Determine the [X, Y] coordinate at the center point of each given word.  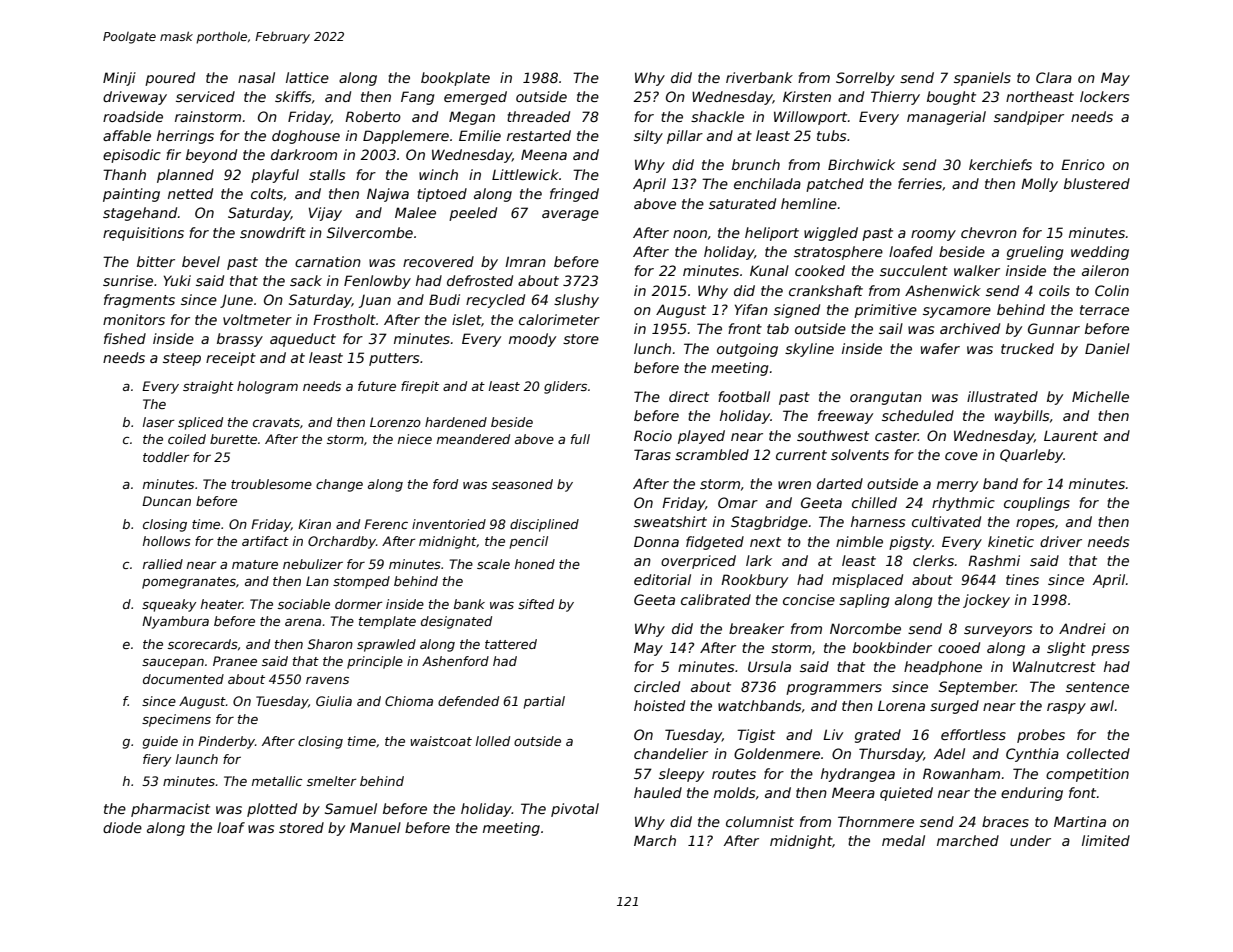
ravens [327, 680]
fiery [157, 760]
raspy [1066, 708]
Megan [472, 118]
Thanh [124, 174]
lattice [307, 77]
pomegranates [189, 583]
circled [657, 686]
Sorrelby [865, 79]
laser [158, 422]
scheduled [918, 415]
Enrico [1083, 164]
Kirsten [807, 96]
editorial [662, 579]
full [580, 439]
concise [809, 599]
